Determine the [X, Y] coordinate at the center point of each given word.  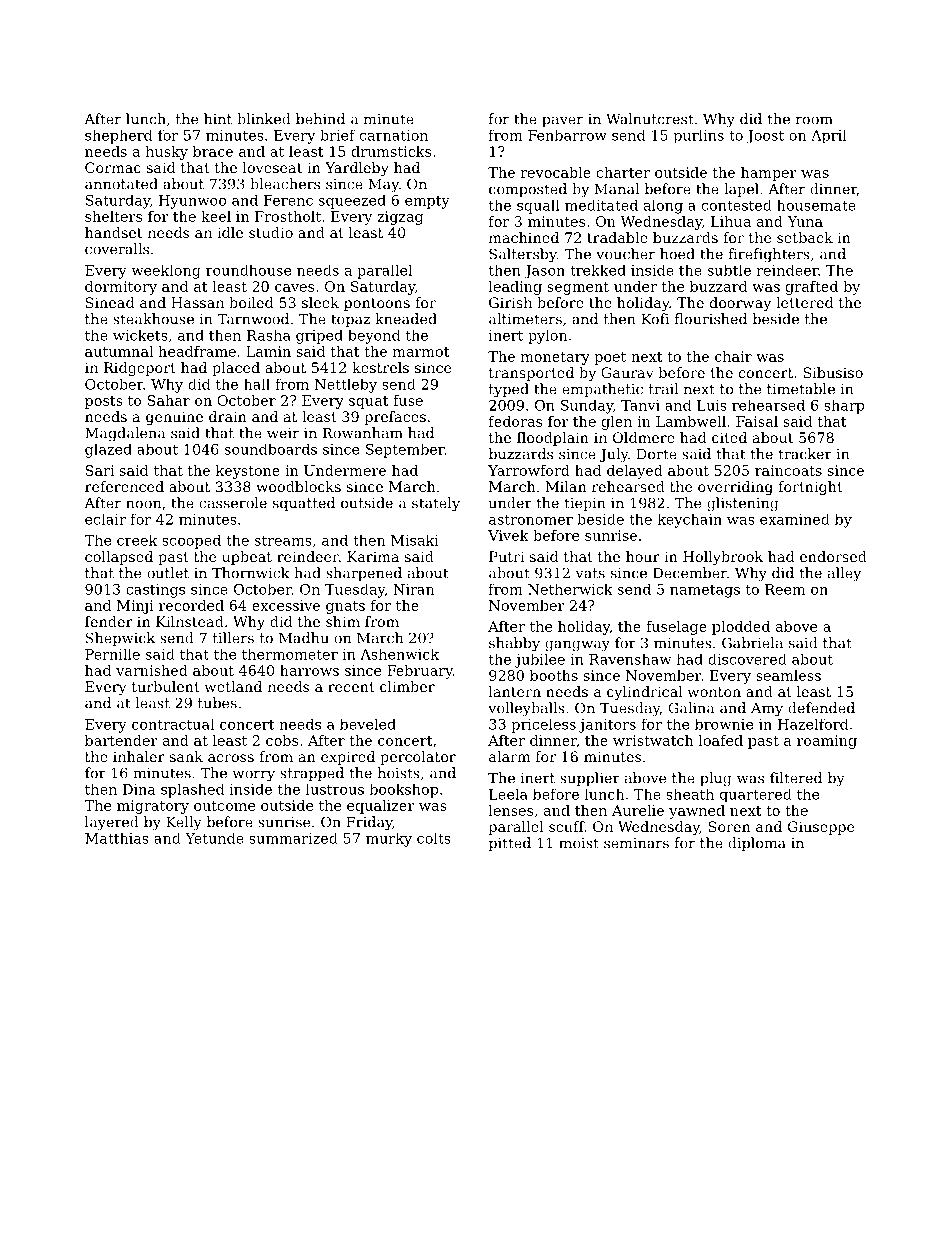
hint [218, 119]
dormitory [121, 288]
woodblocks [298, 486]
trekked [598, 270]
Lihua [731, 221]
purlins [698, 136]
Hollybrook [723, 558]
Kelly [184, 823]
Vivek [508, 535]
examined [795, 519]
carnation [394, 135]
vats [590, 573]
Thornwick [251, 573]
